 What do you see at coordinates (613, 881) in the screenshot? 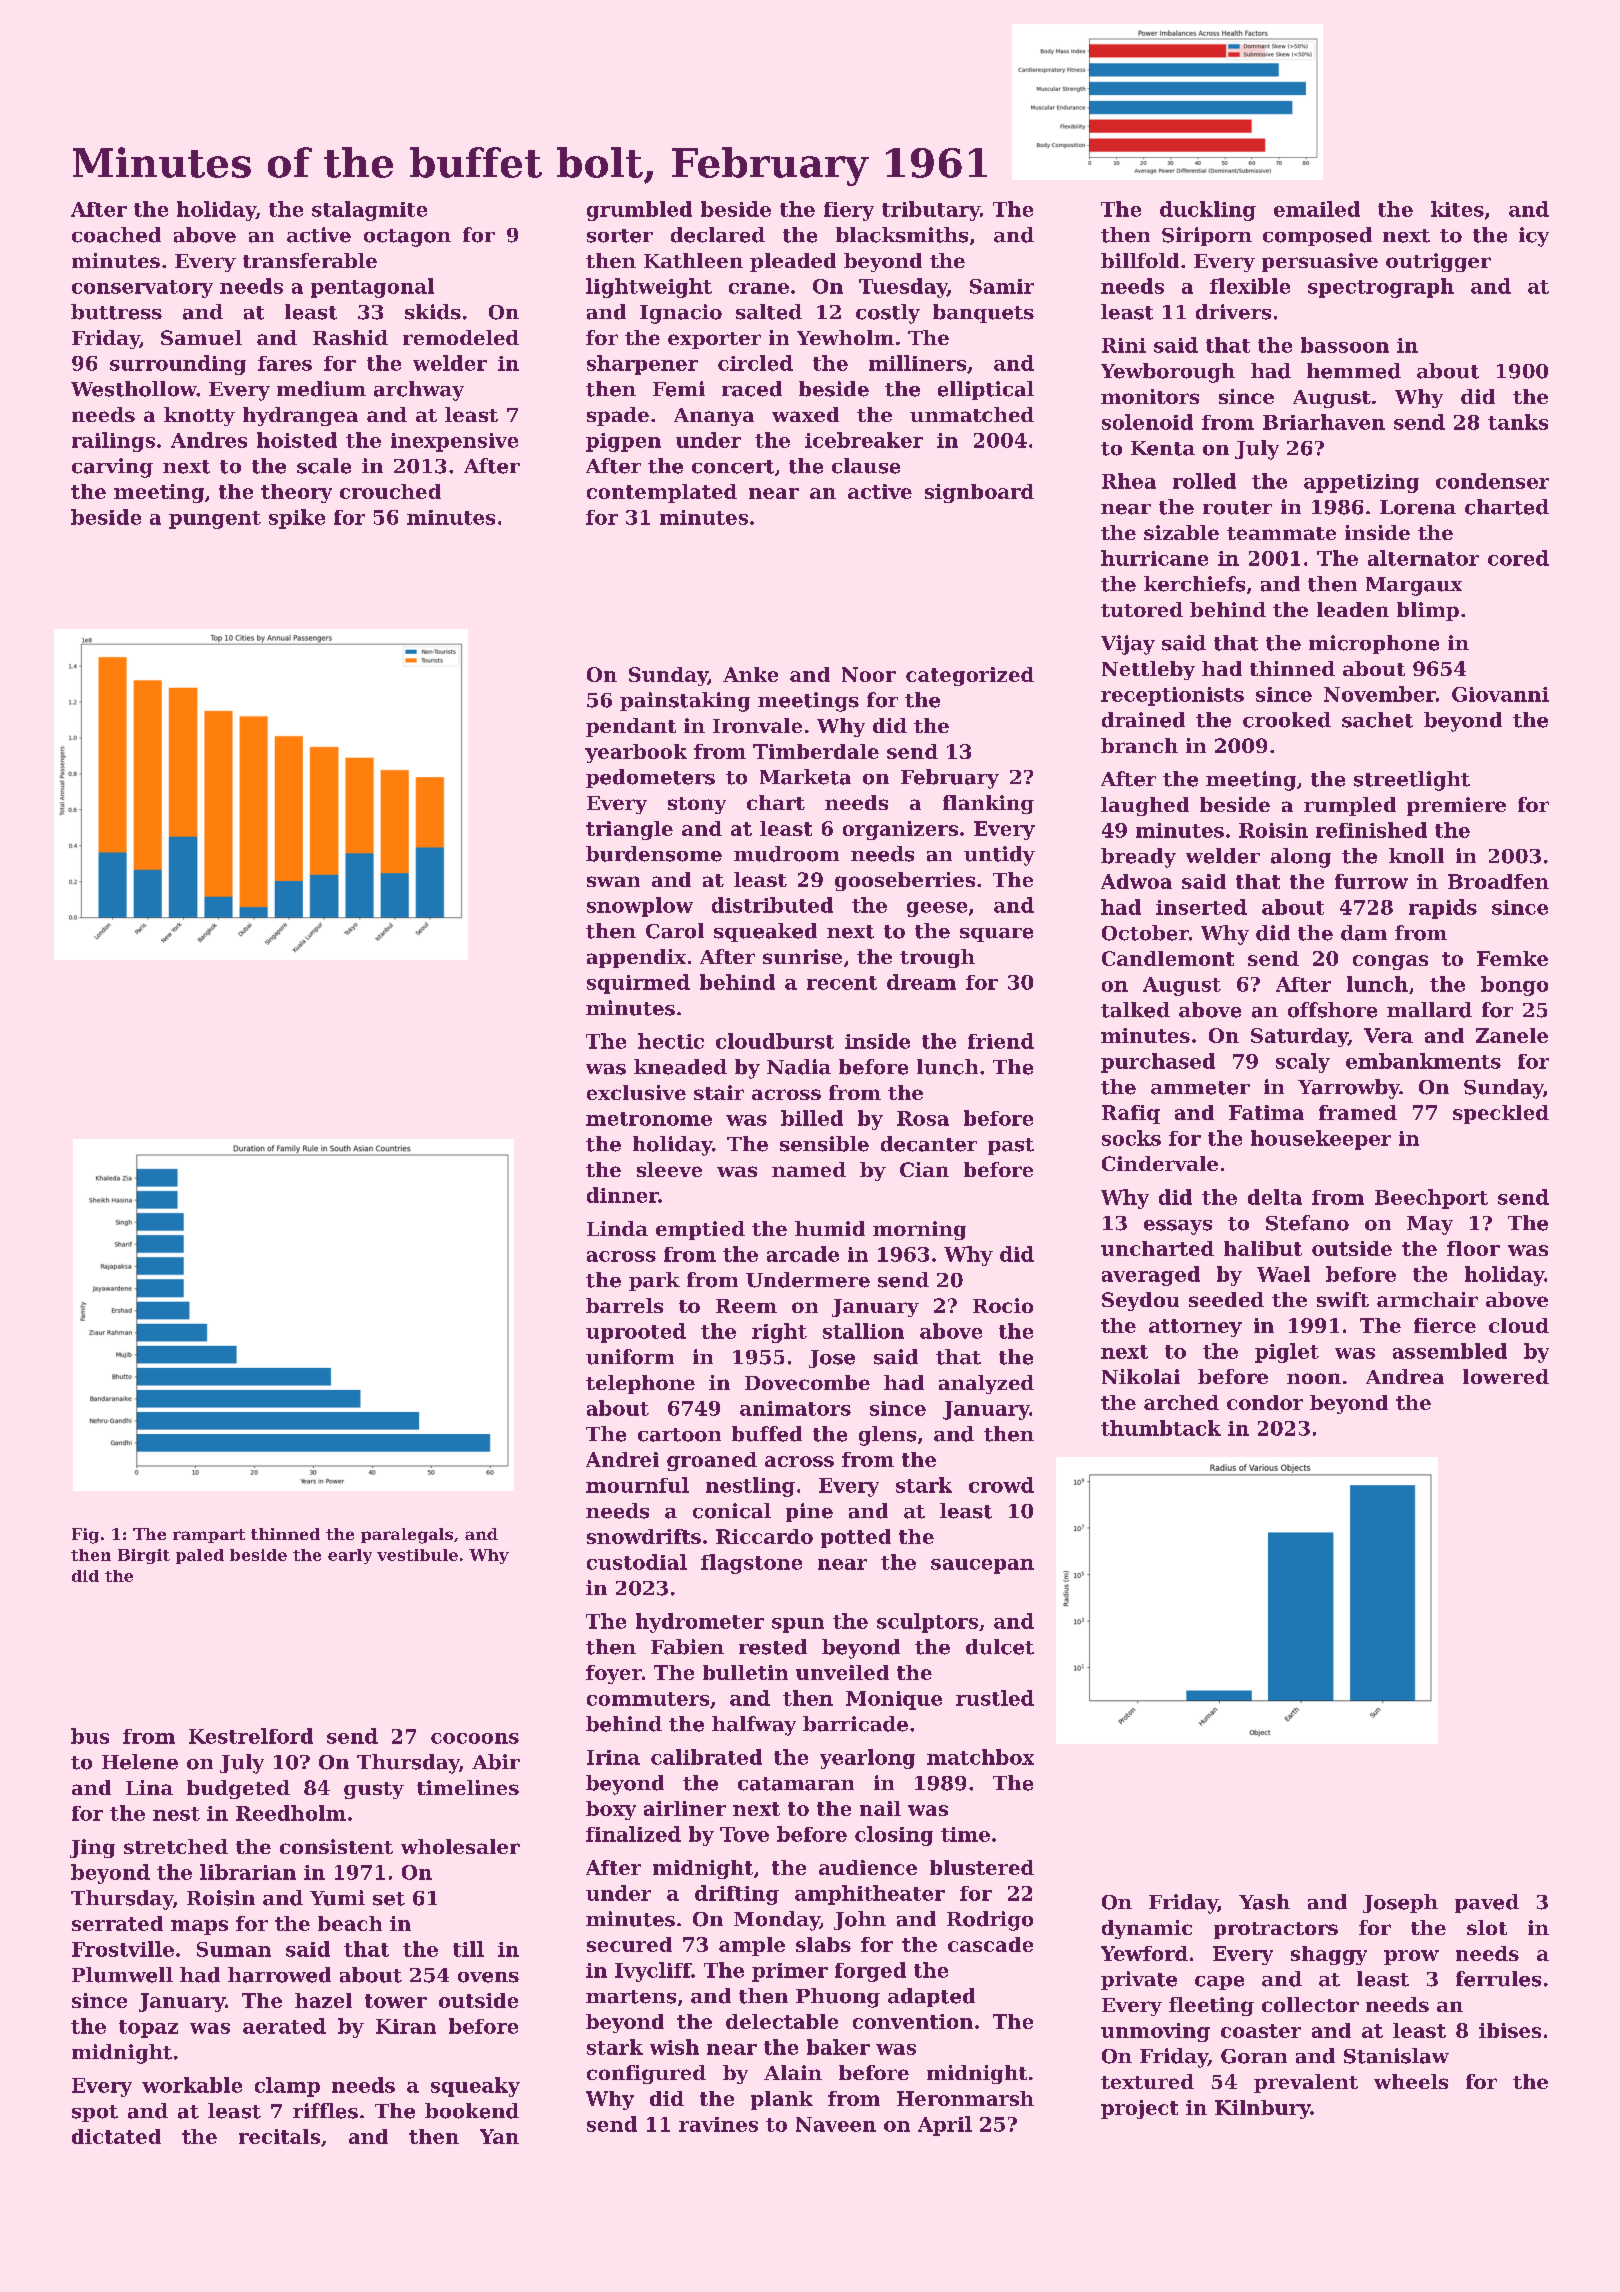
I see `swan` at bounding box center [613, 881].
